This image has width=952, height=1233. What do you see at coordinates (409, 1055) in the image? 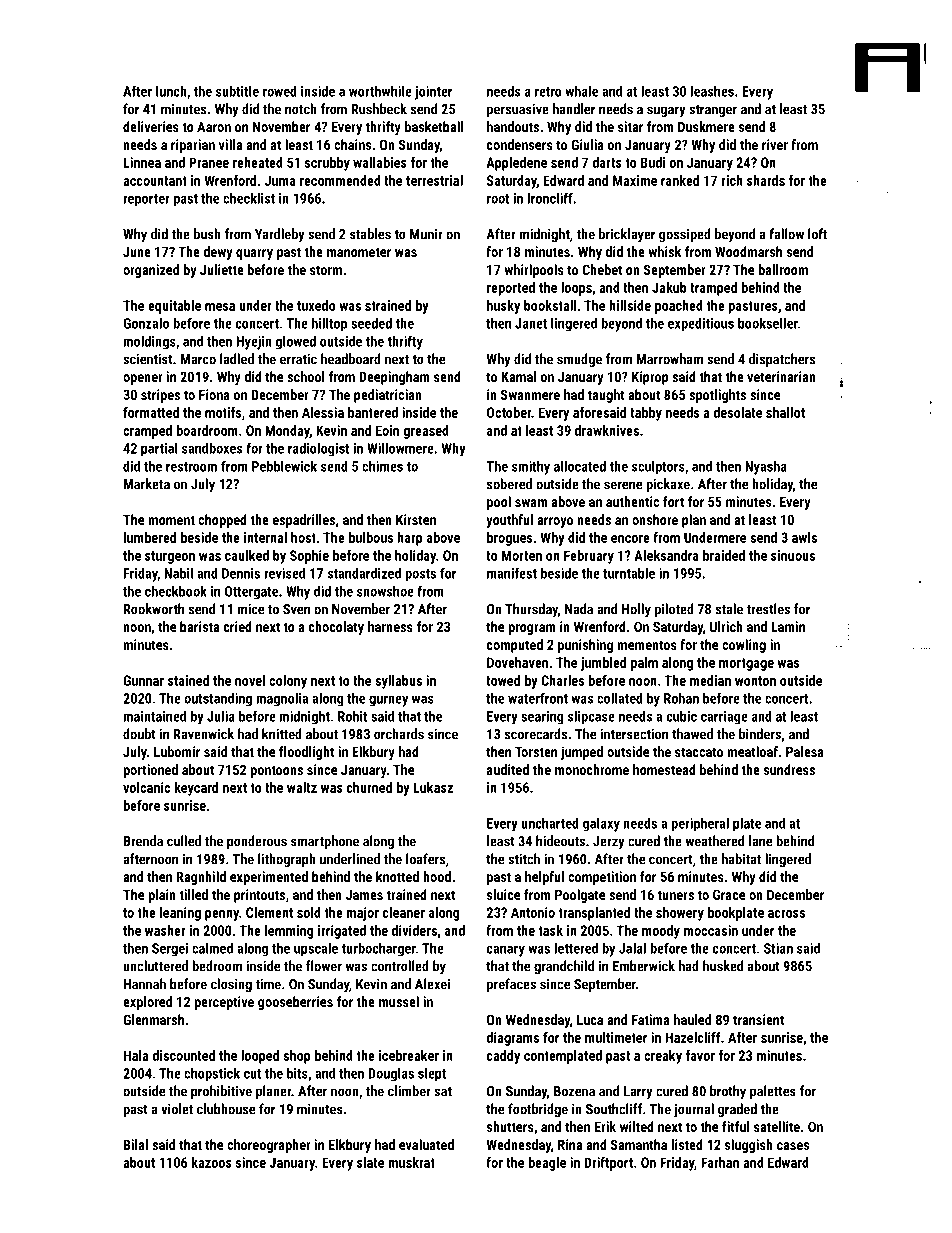
I see `icebreaker` at bounding box center [409, 1055].
